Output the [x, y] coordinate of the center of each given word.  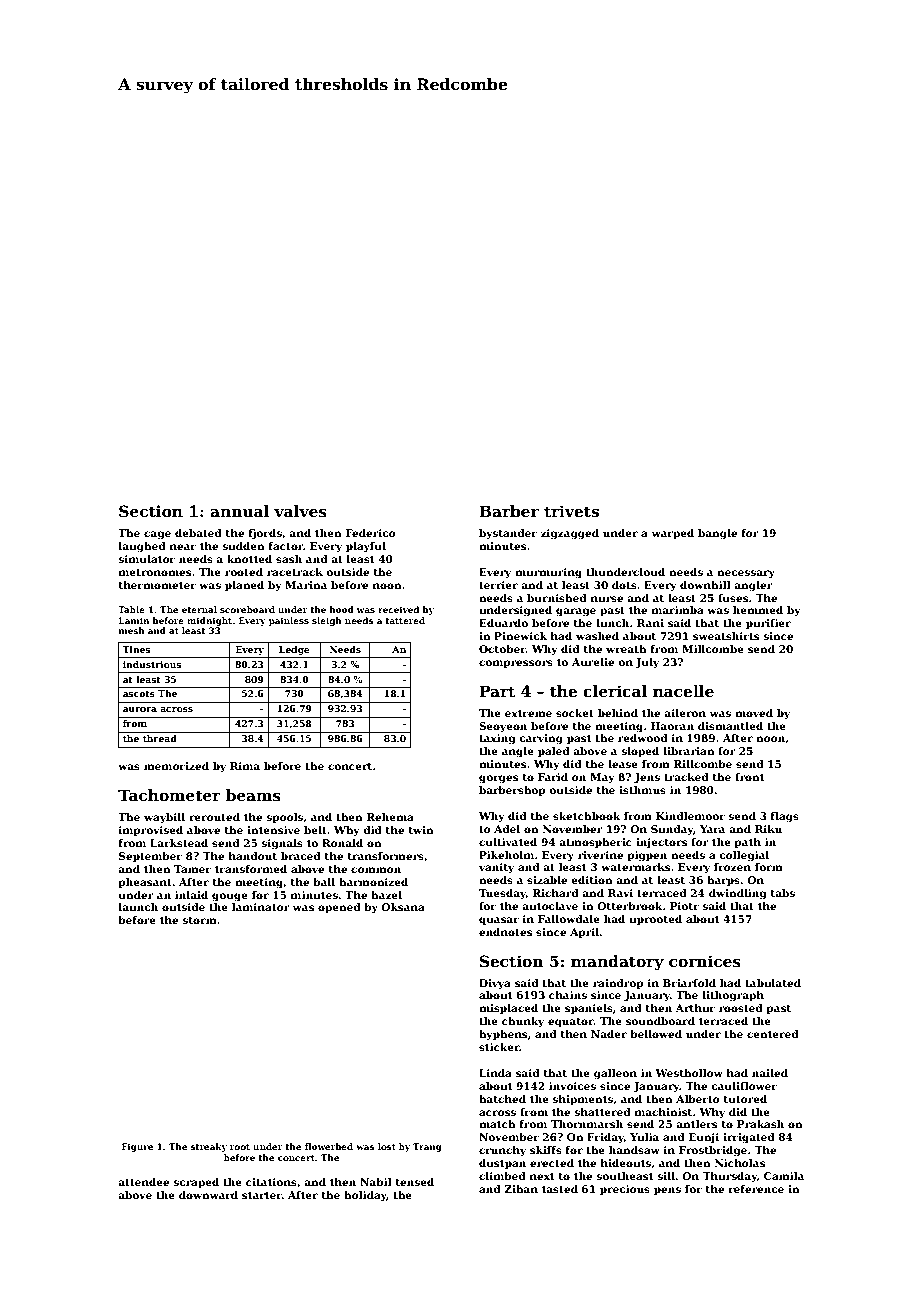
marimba [678, 610]
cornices [705, 961]
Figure [137, 1147]
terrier [498, 585]
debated [198, 533]
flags [785, 817]
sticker [499, 1047]
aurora [140, 709]
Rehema [390, 817]
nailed [770, 1073]
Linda [495, 1073]
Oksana [403, 907]
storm [200, 920]
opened [339, 908]
